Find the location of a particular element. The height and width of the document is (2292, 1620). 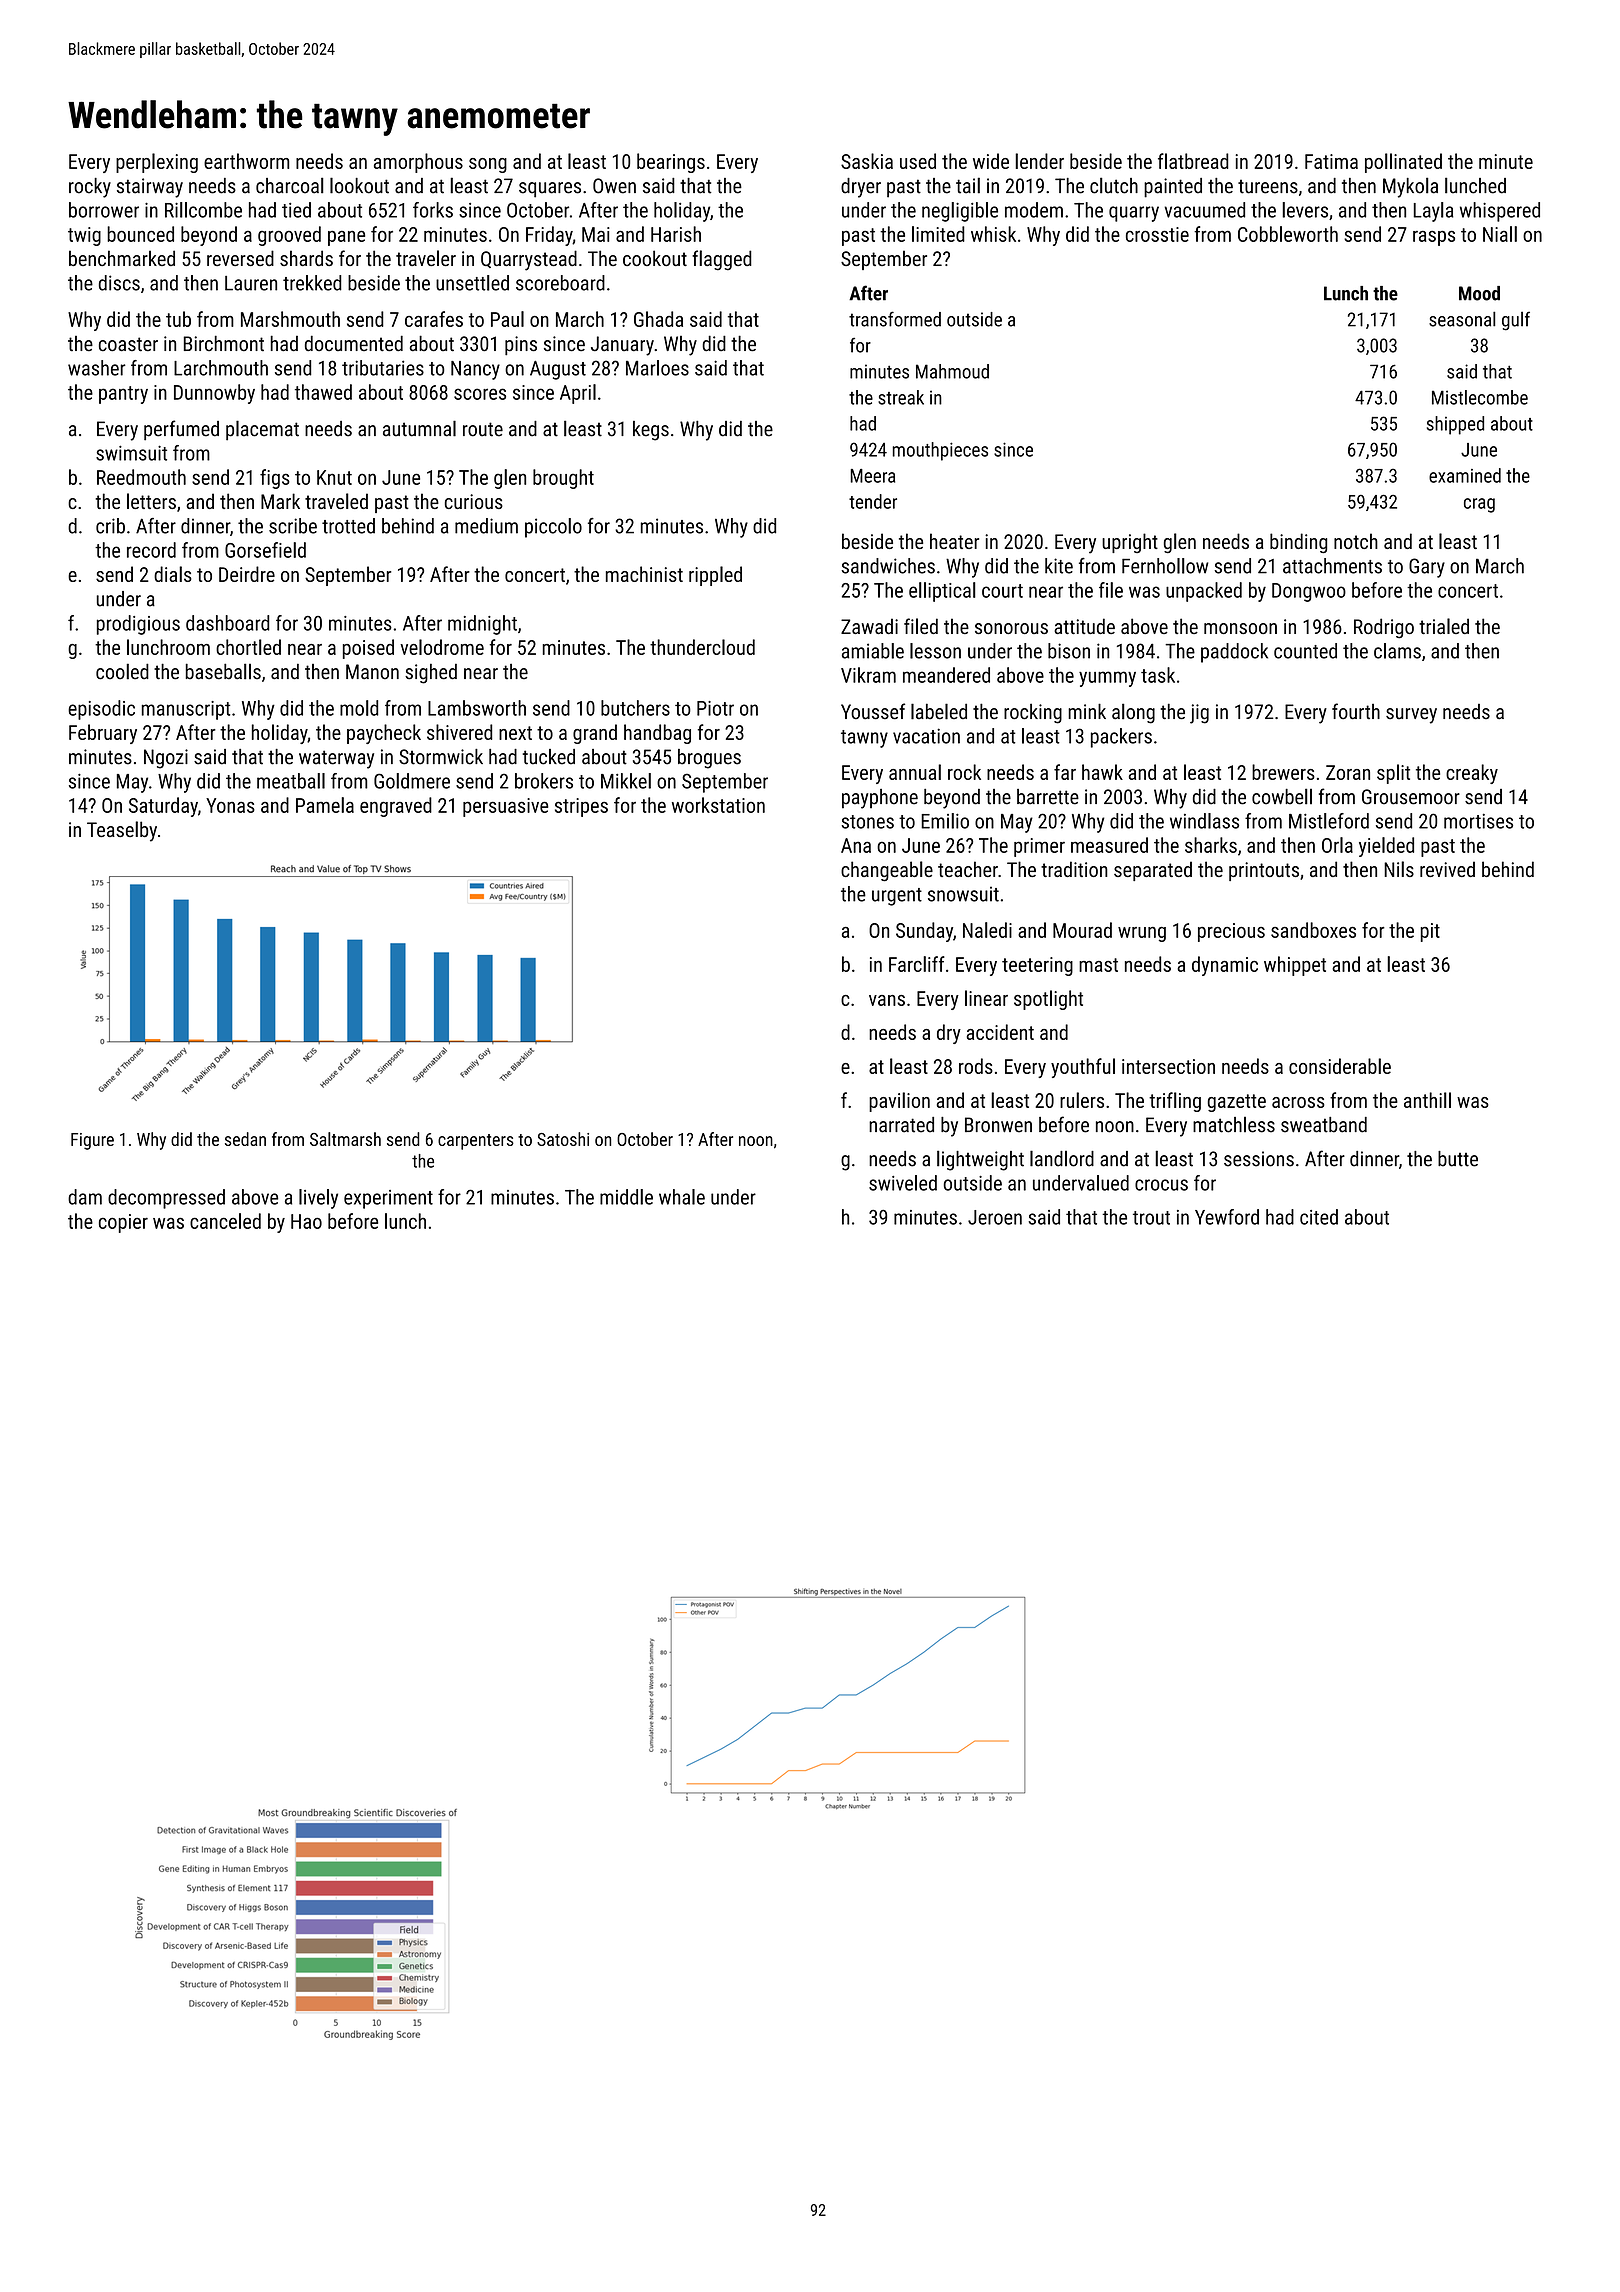

Hao is located at coordinates (306, 1221).
